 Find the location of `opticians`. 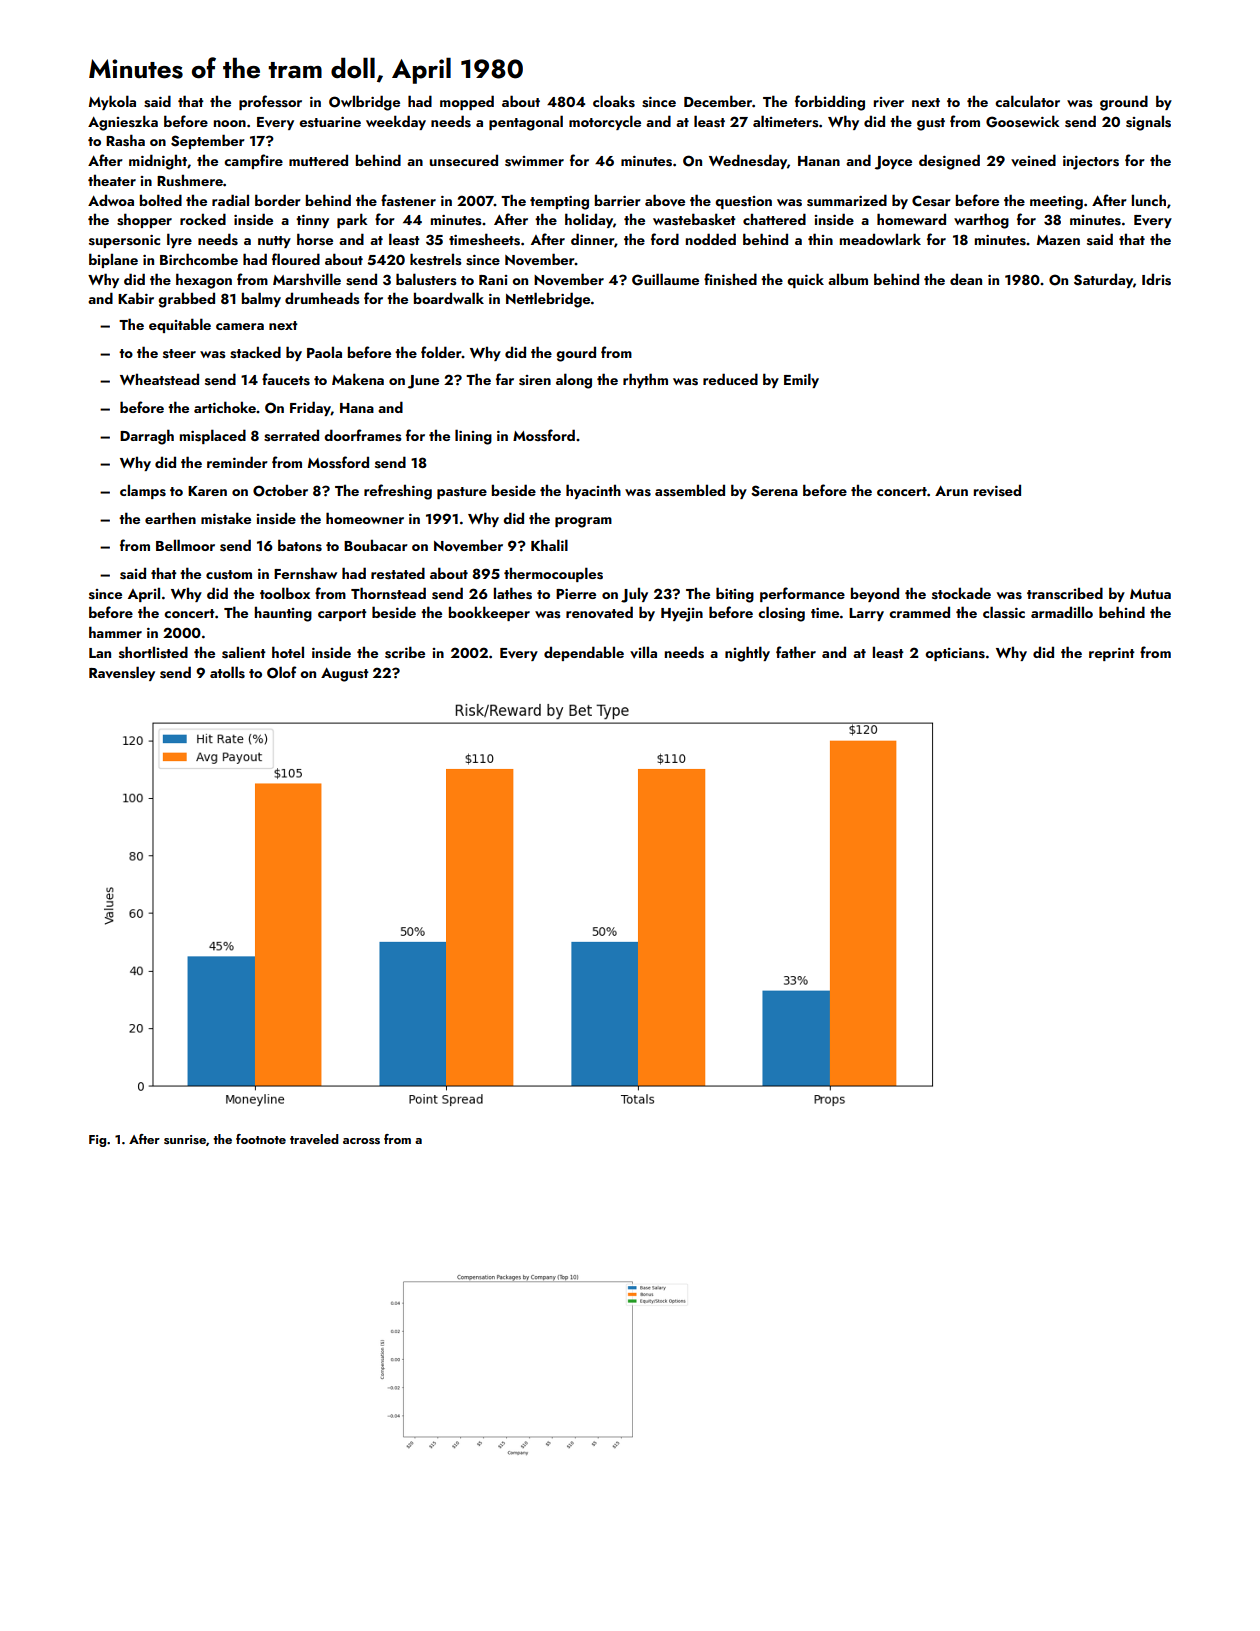

opticians is located at coordinates (955, 654).
